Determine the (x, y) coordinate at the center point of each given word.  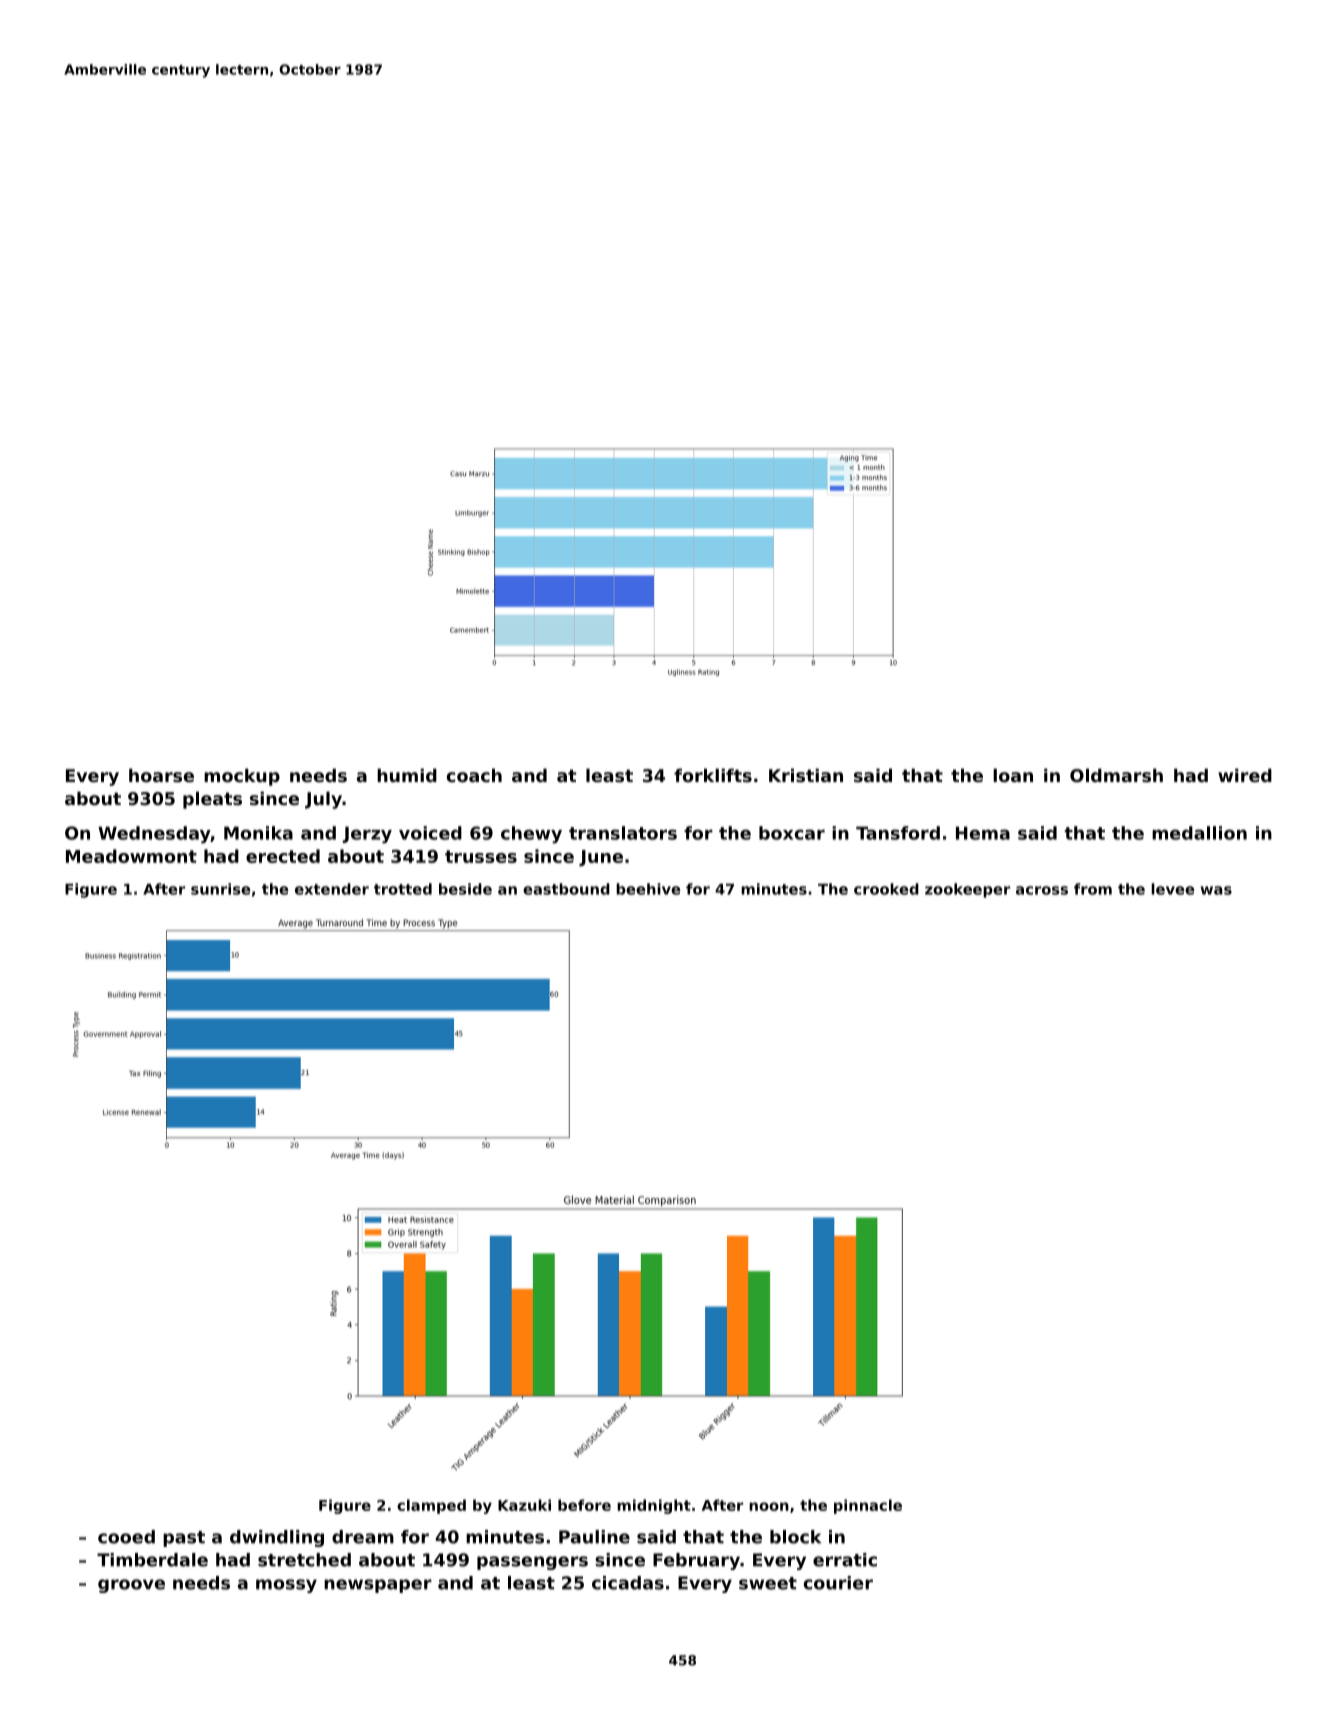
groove (131, 1586)
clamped (431, 1506)
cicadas (628, 1583)
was (1216, 890)
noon (769, 1506)
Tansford (898, 833)
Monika (258, 833)
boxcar (792, 833)
